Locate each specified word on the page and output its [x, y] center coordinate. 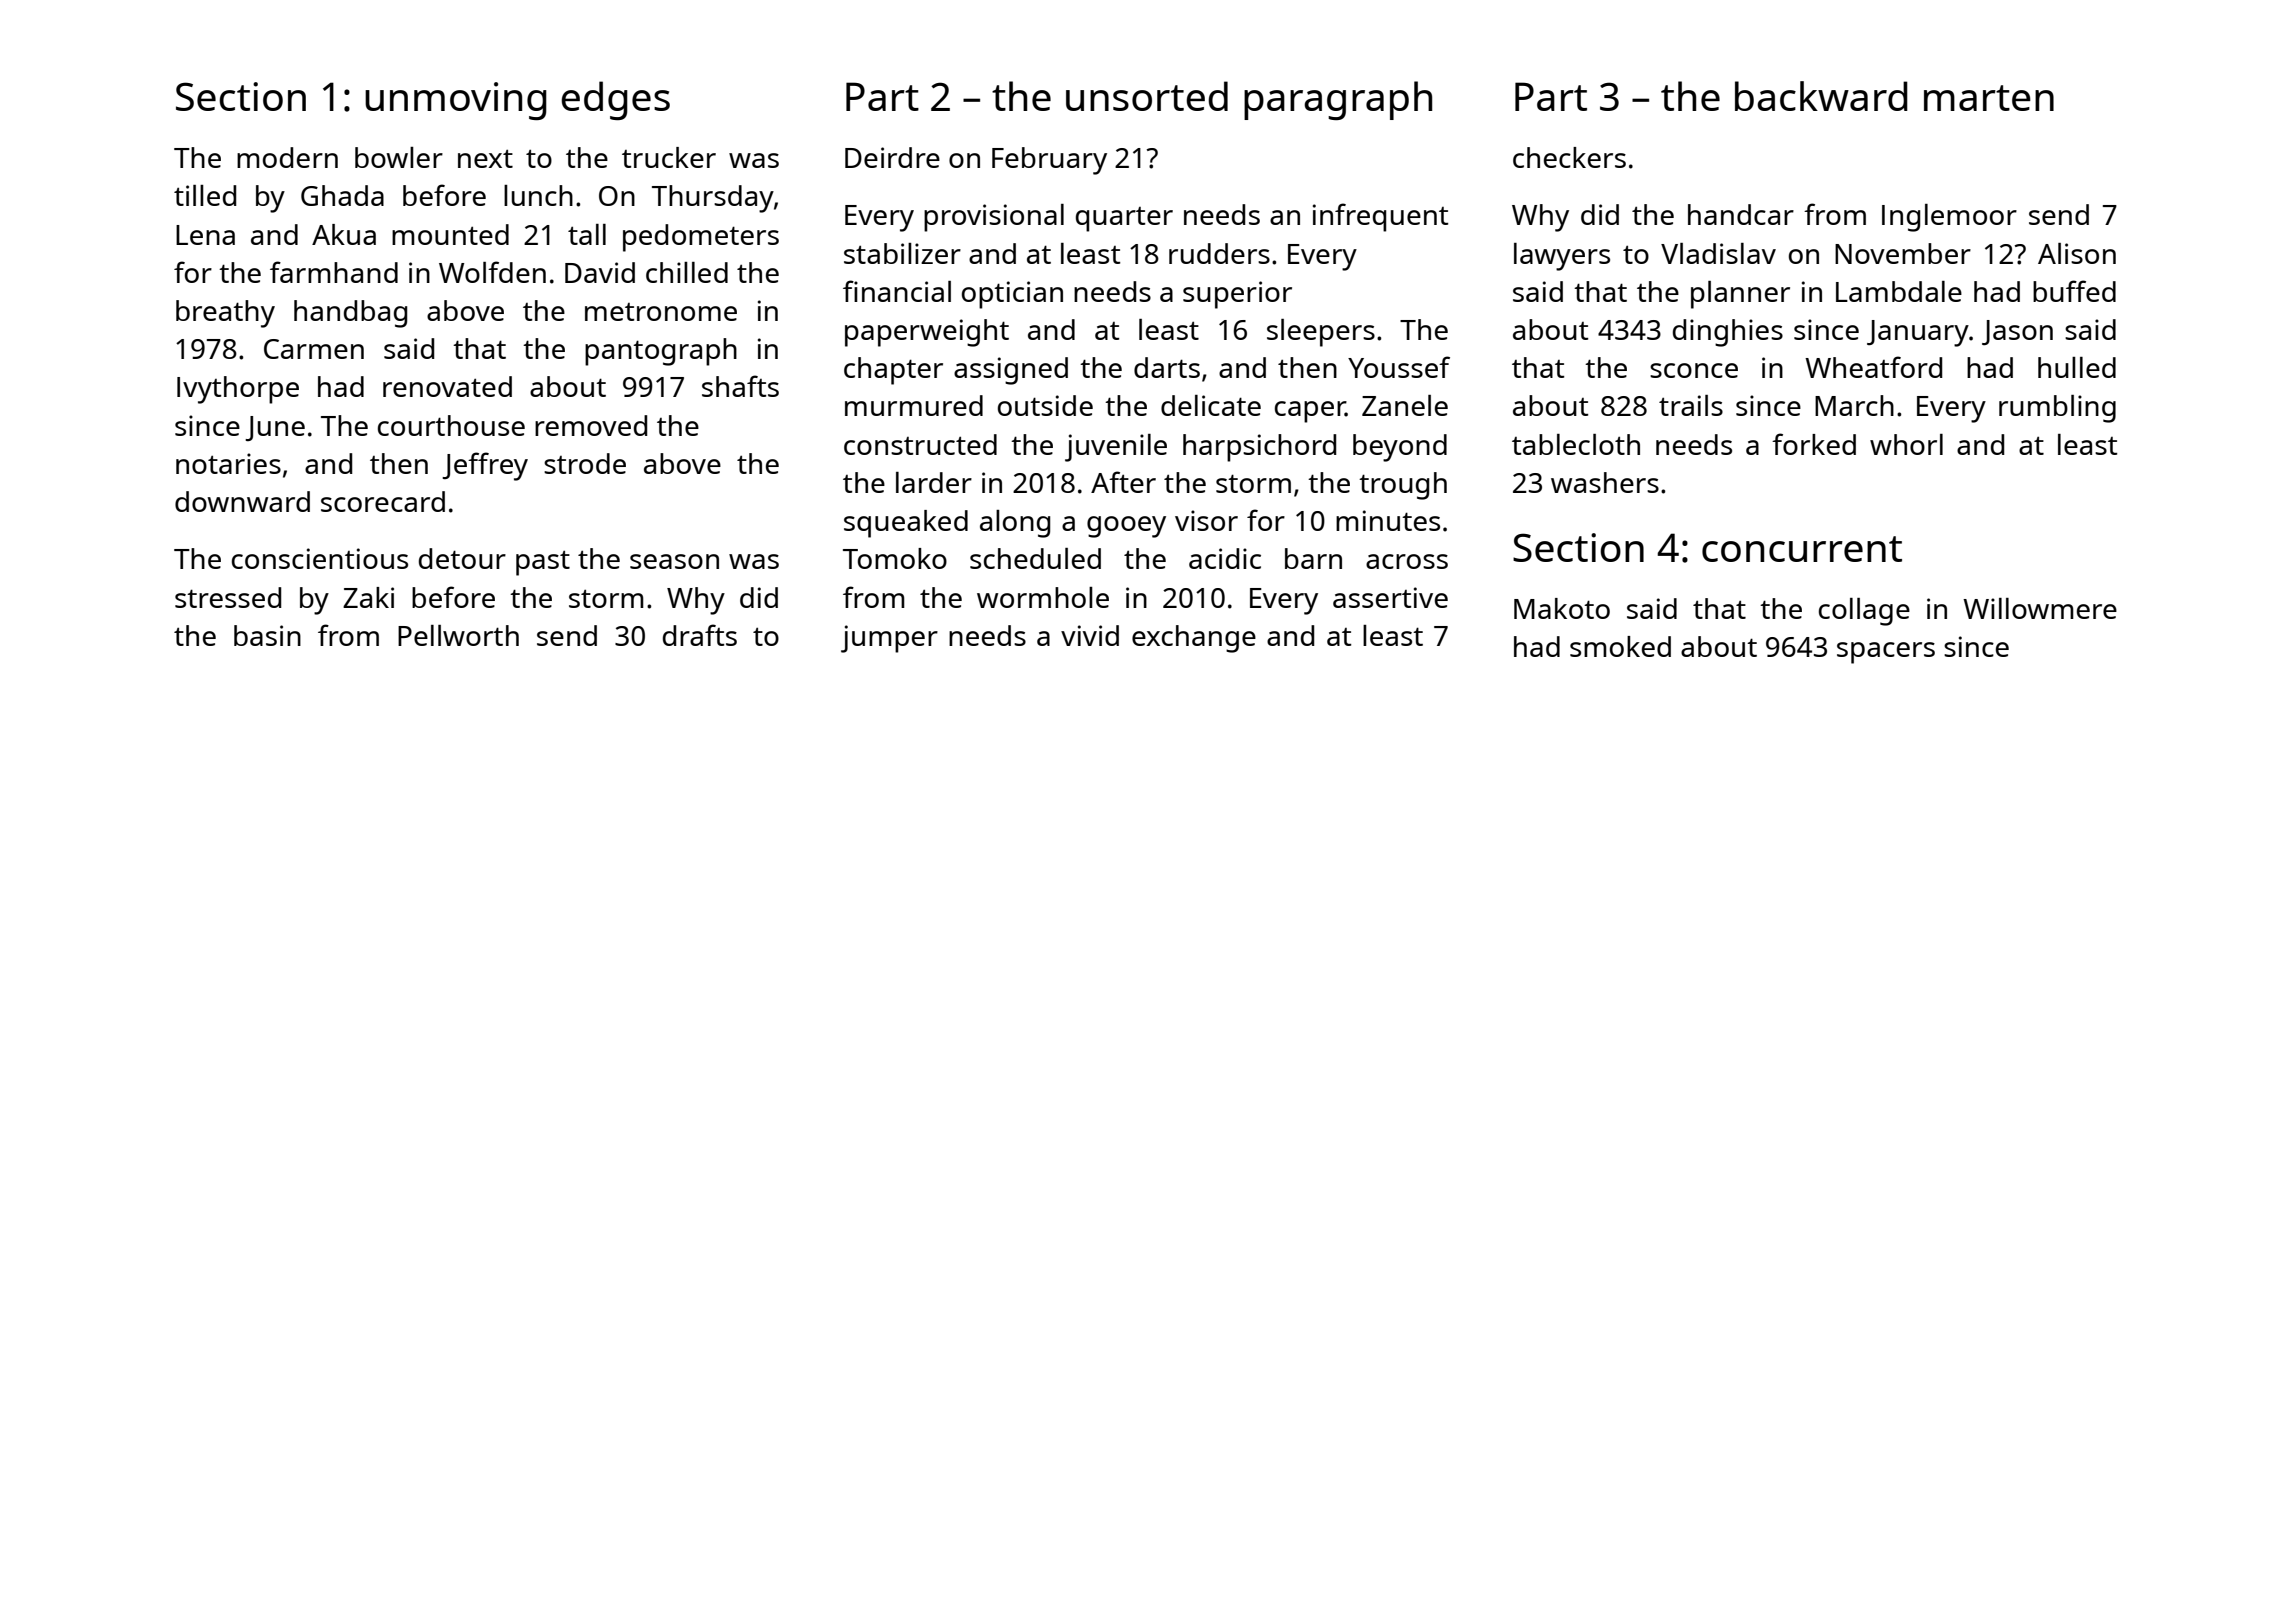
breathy [225, 314]
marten [1989, 98]
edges [615, 100]
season [674, 561]
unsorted [1147, 96]
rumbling [2057, 409]
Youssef [1399, 367]
